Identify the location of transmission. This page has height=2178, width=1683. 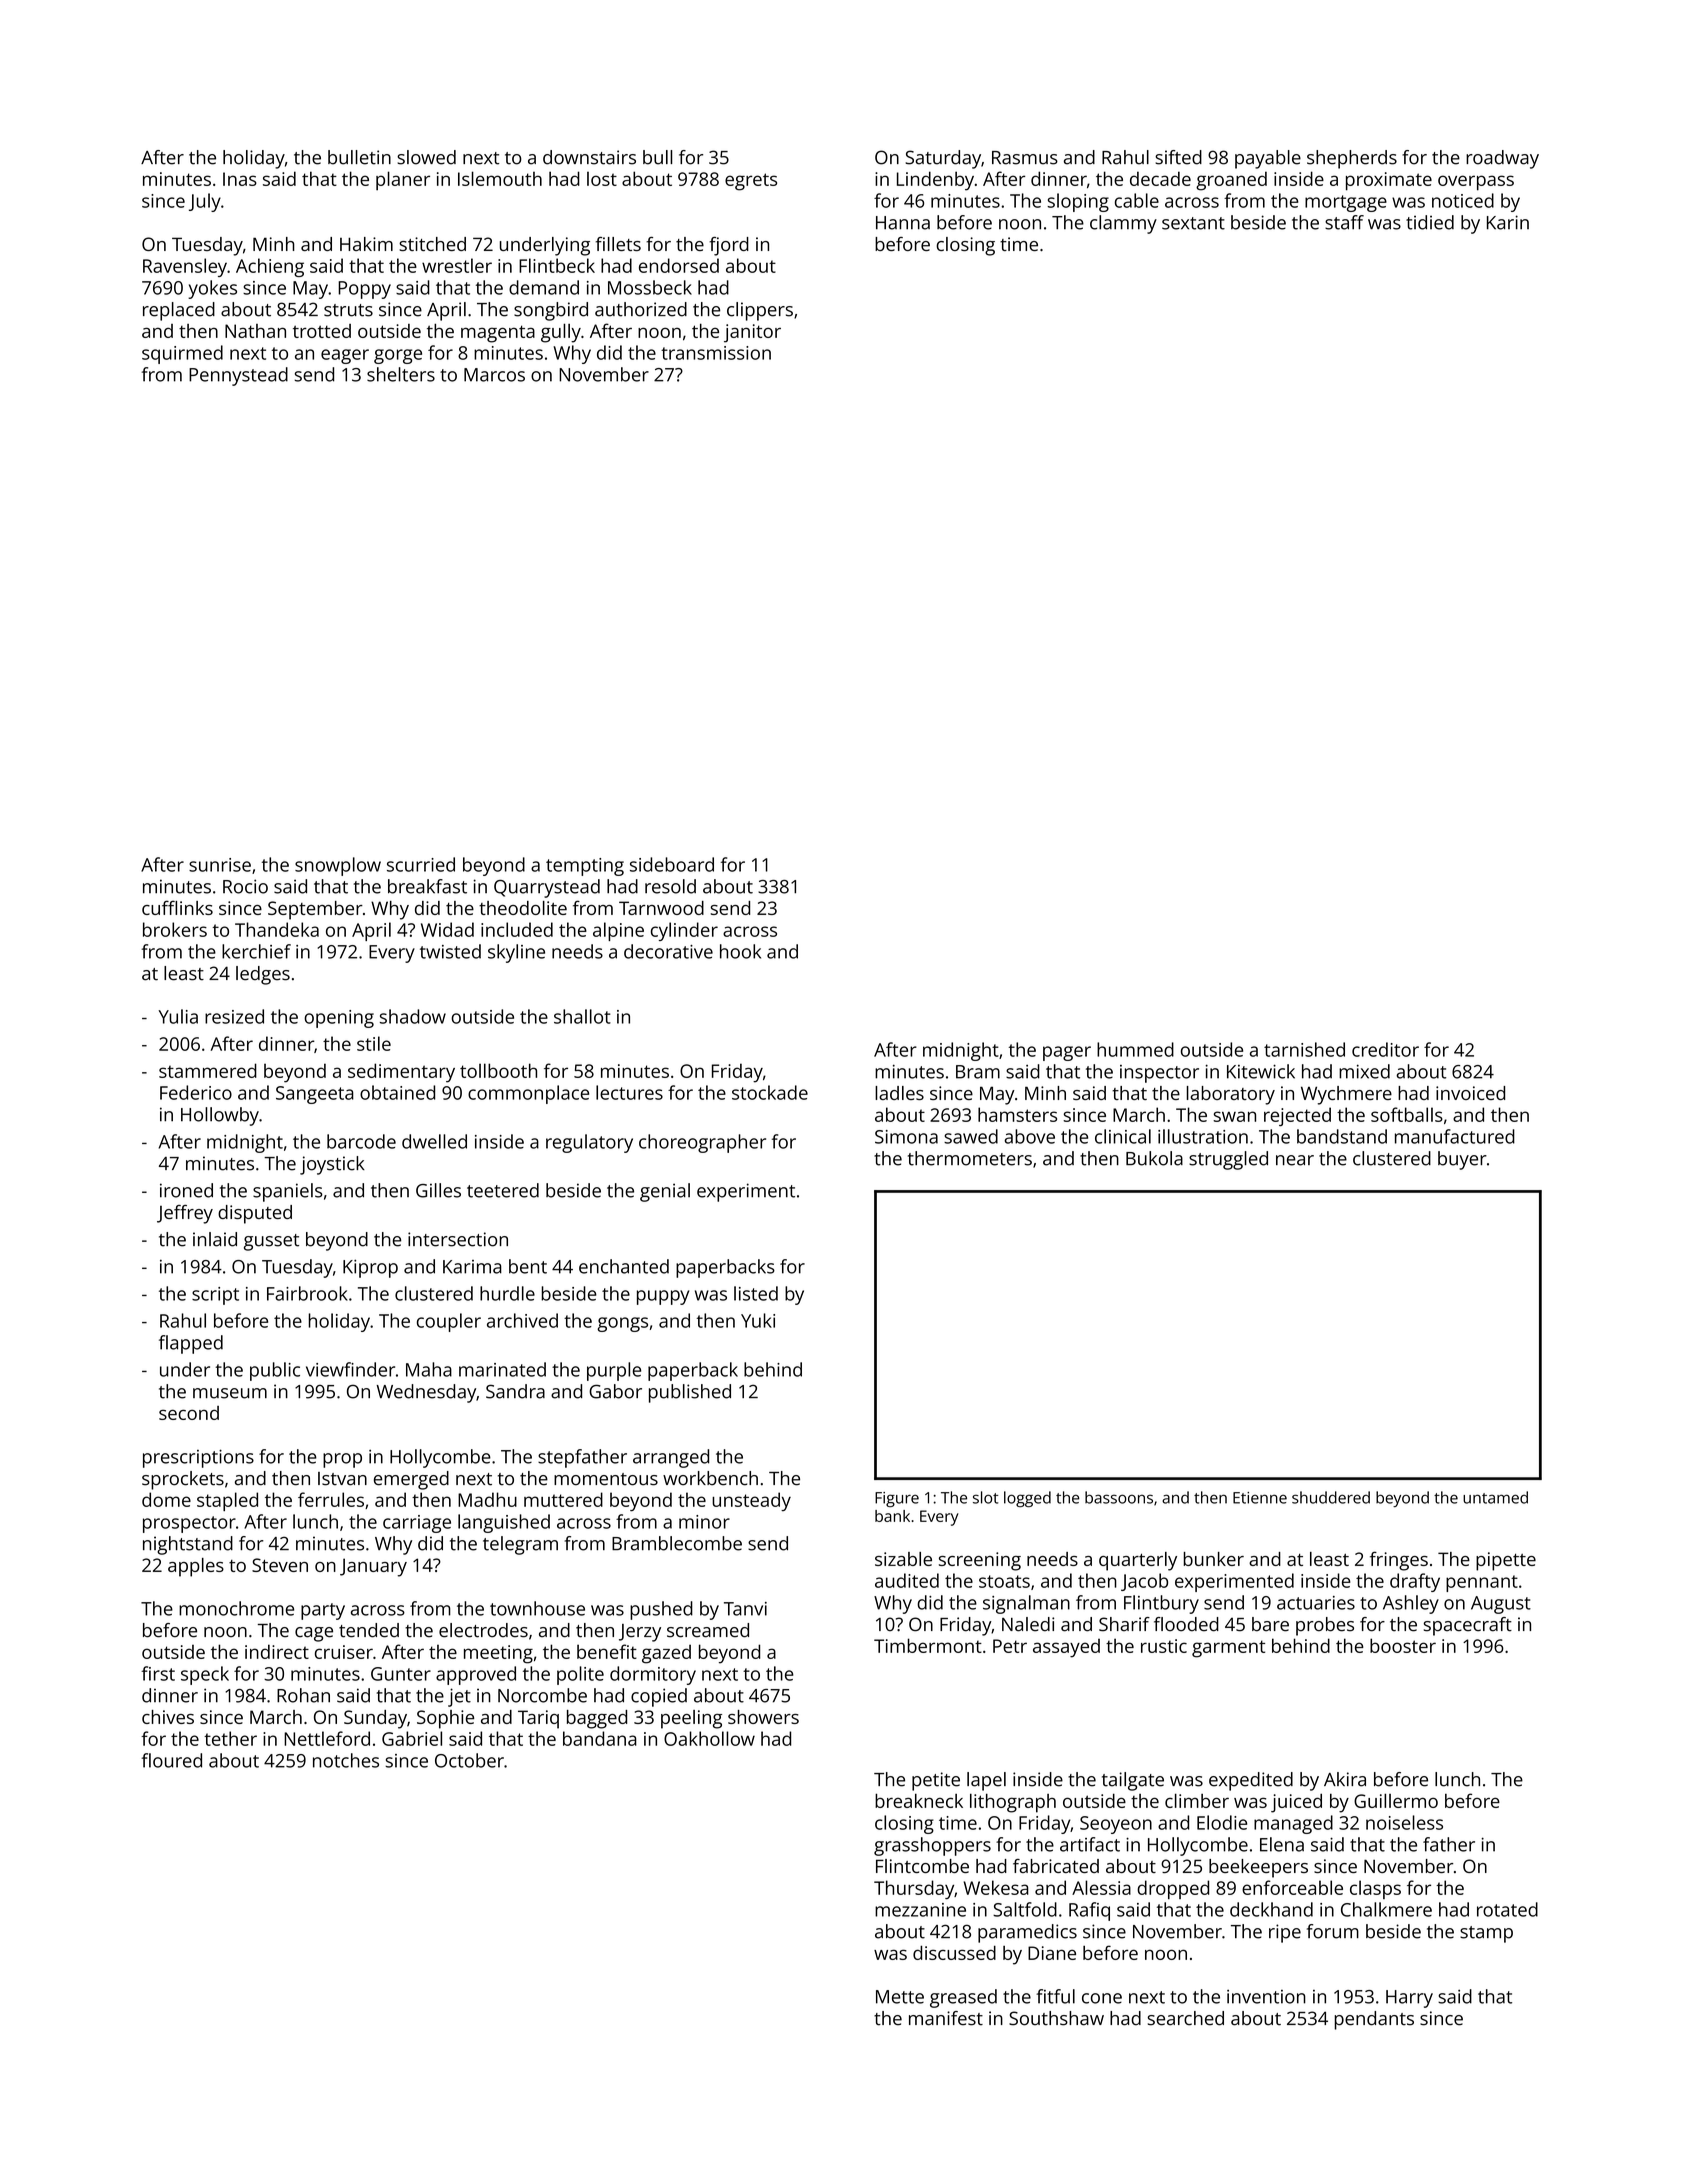
(716, 353).
